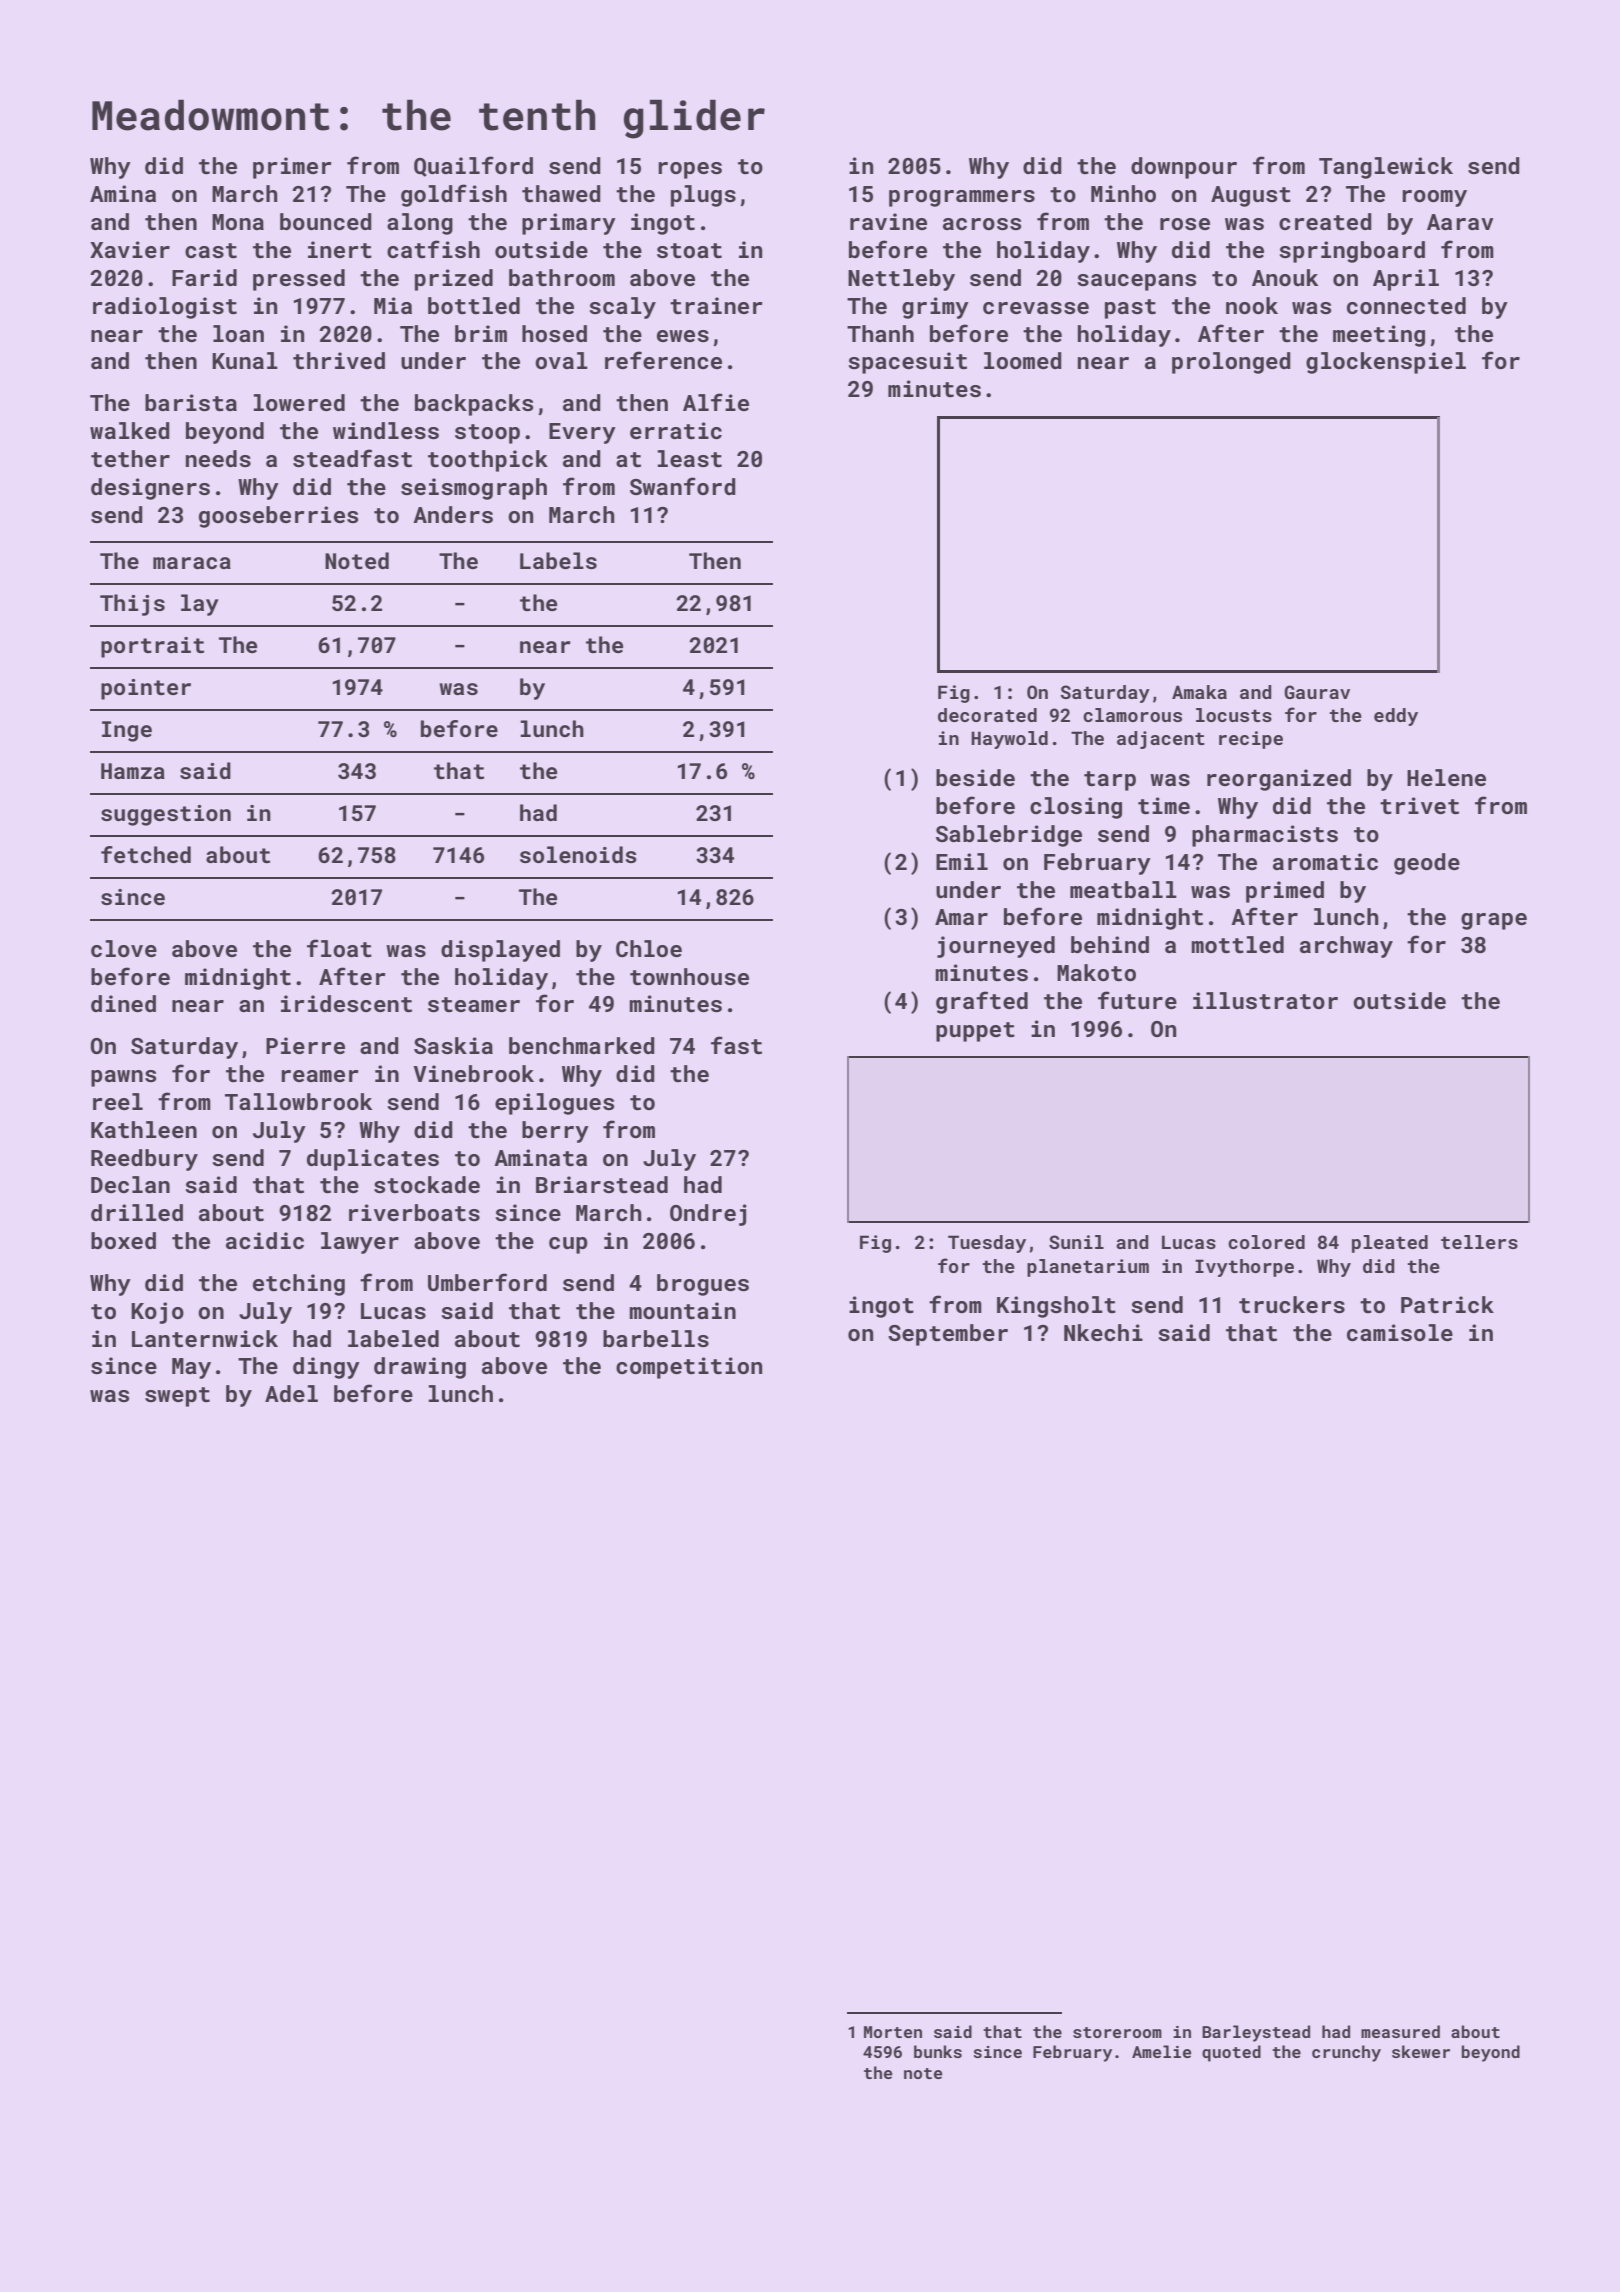 The width and height of the page is (1620, 2292). I want to click on storeroom, so click(1117, 2032).
